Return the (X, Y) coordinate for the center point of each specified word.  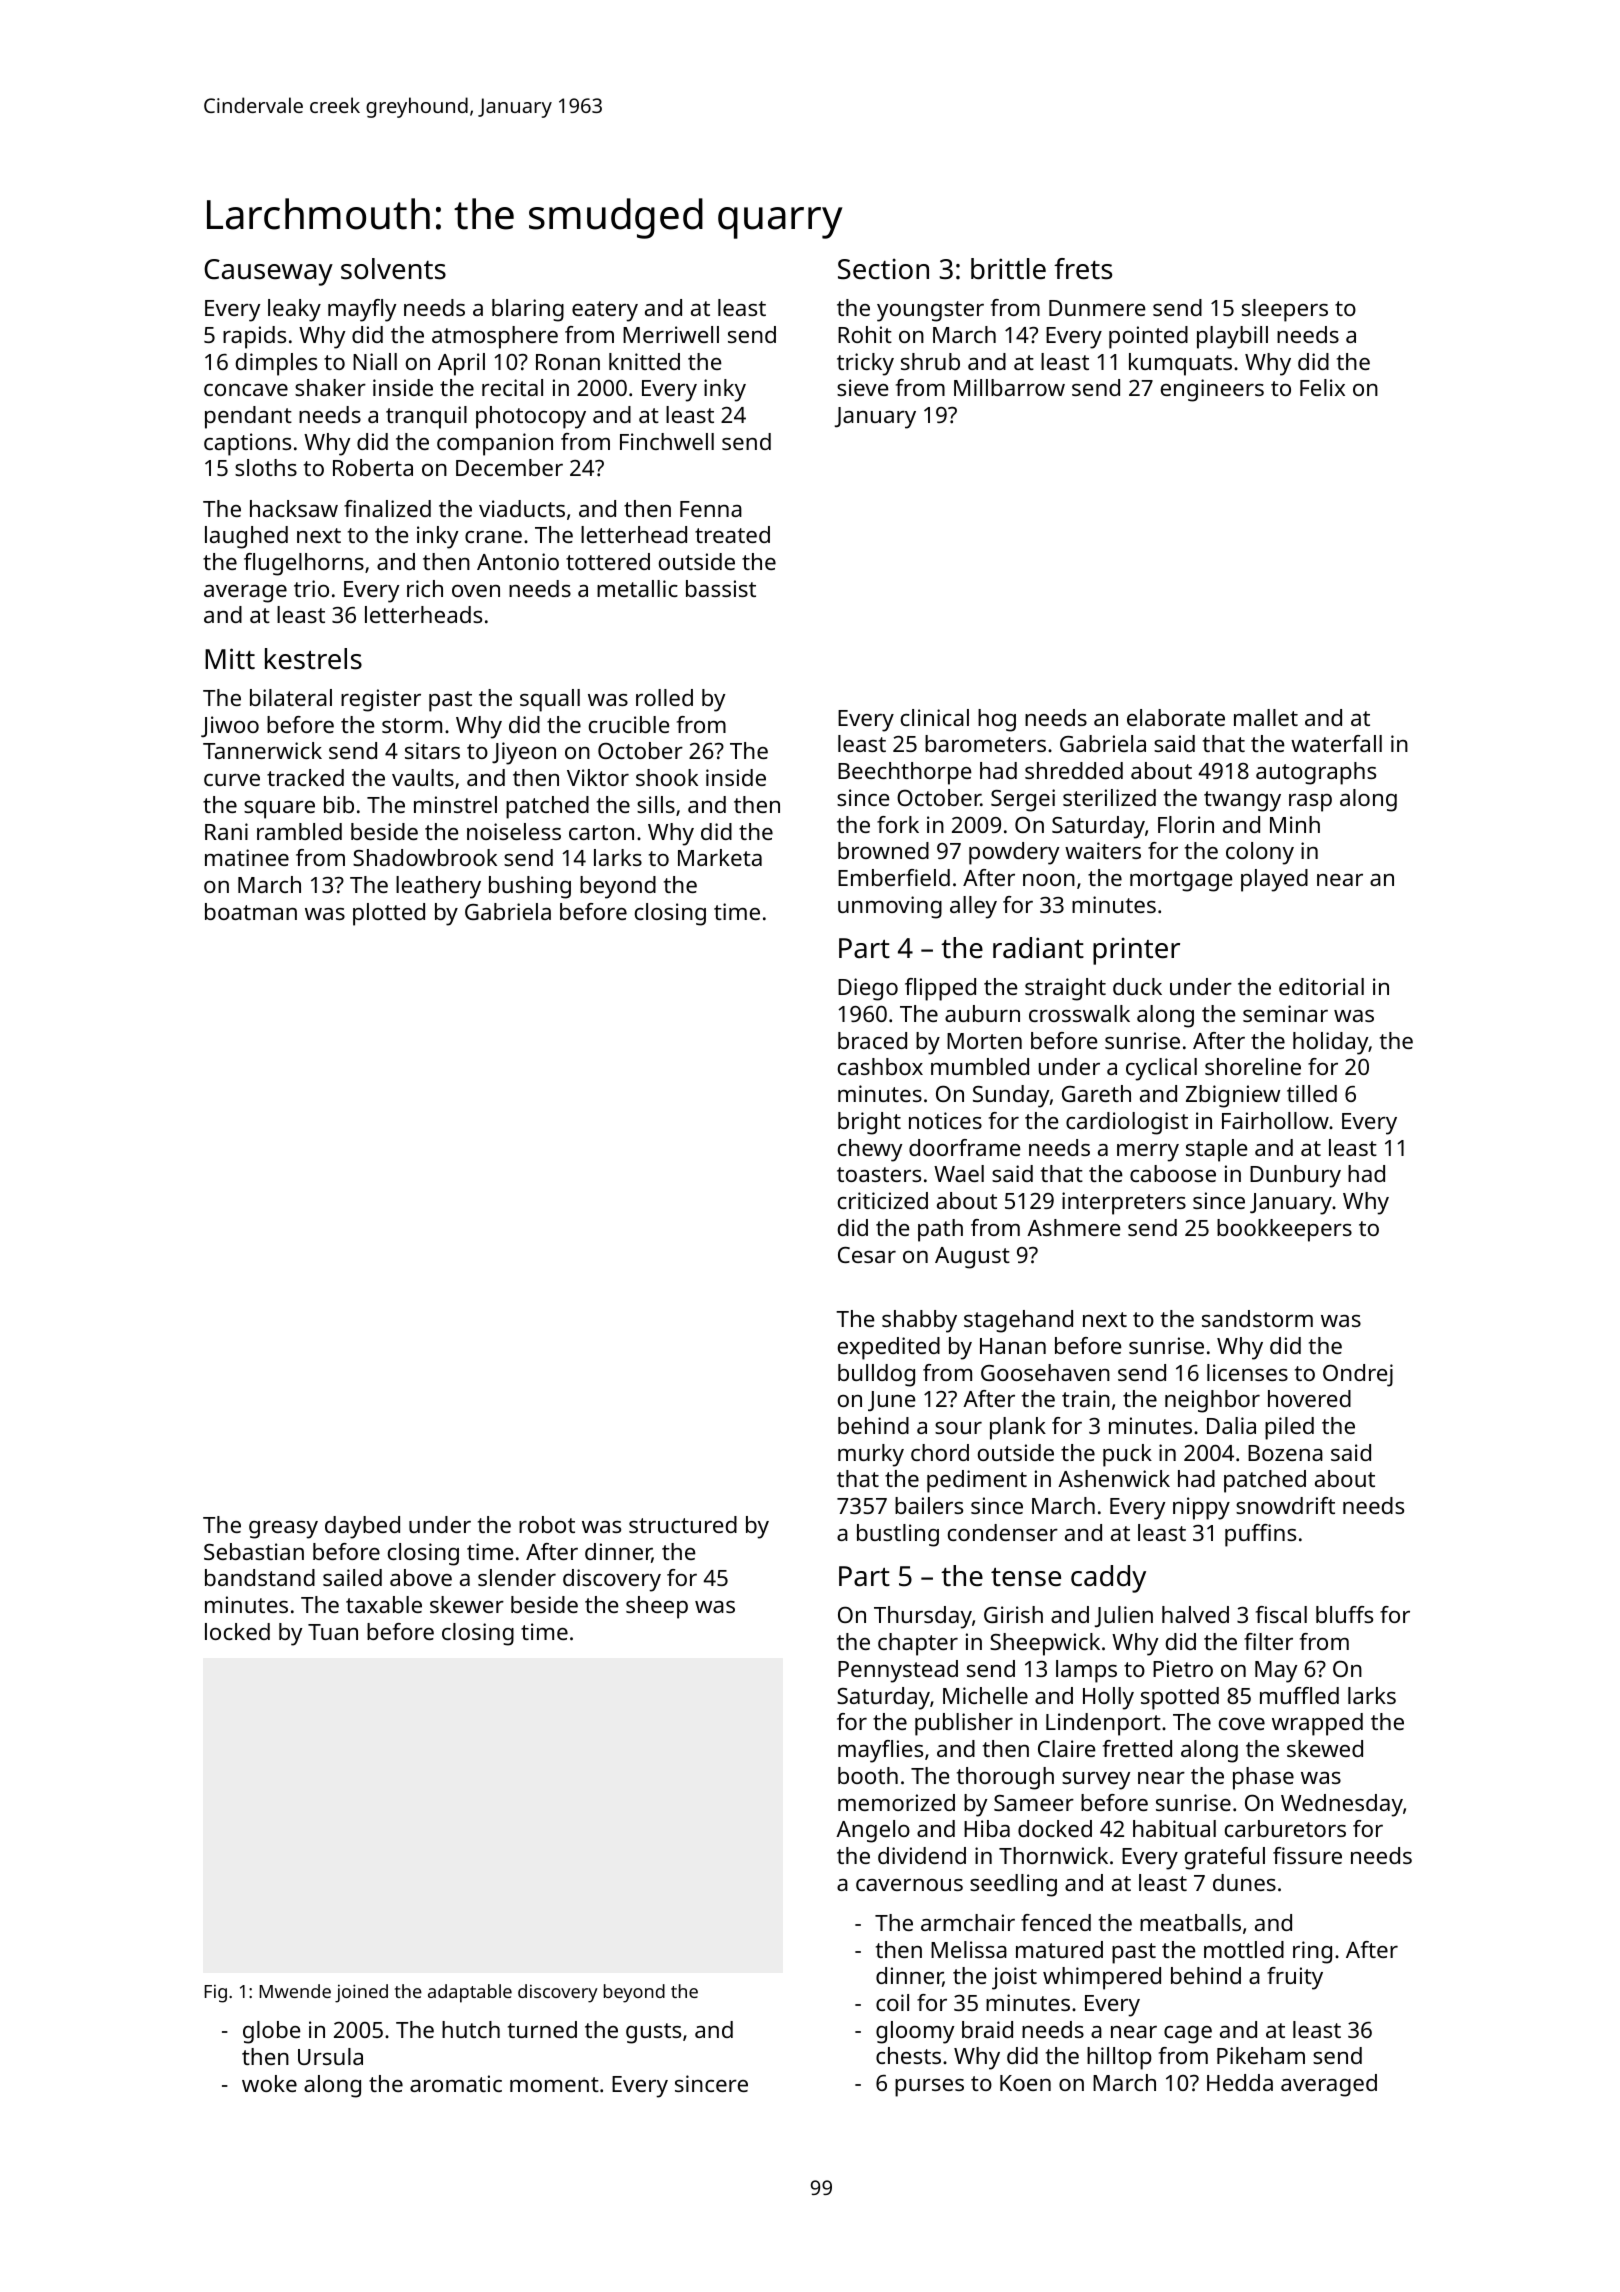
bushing (530, 887)
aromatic (456, 2083)
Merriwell (671, 334)
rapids (254, 337)
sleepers (1285, 310)
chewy (870, 1150)
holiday (1331, 1043)
